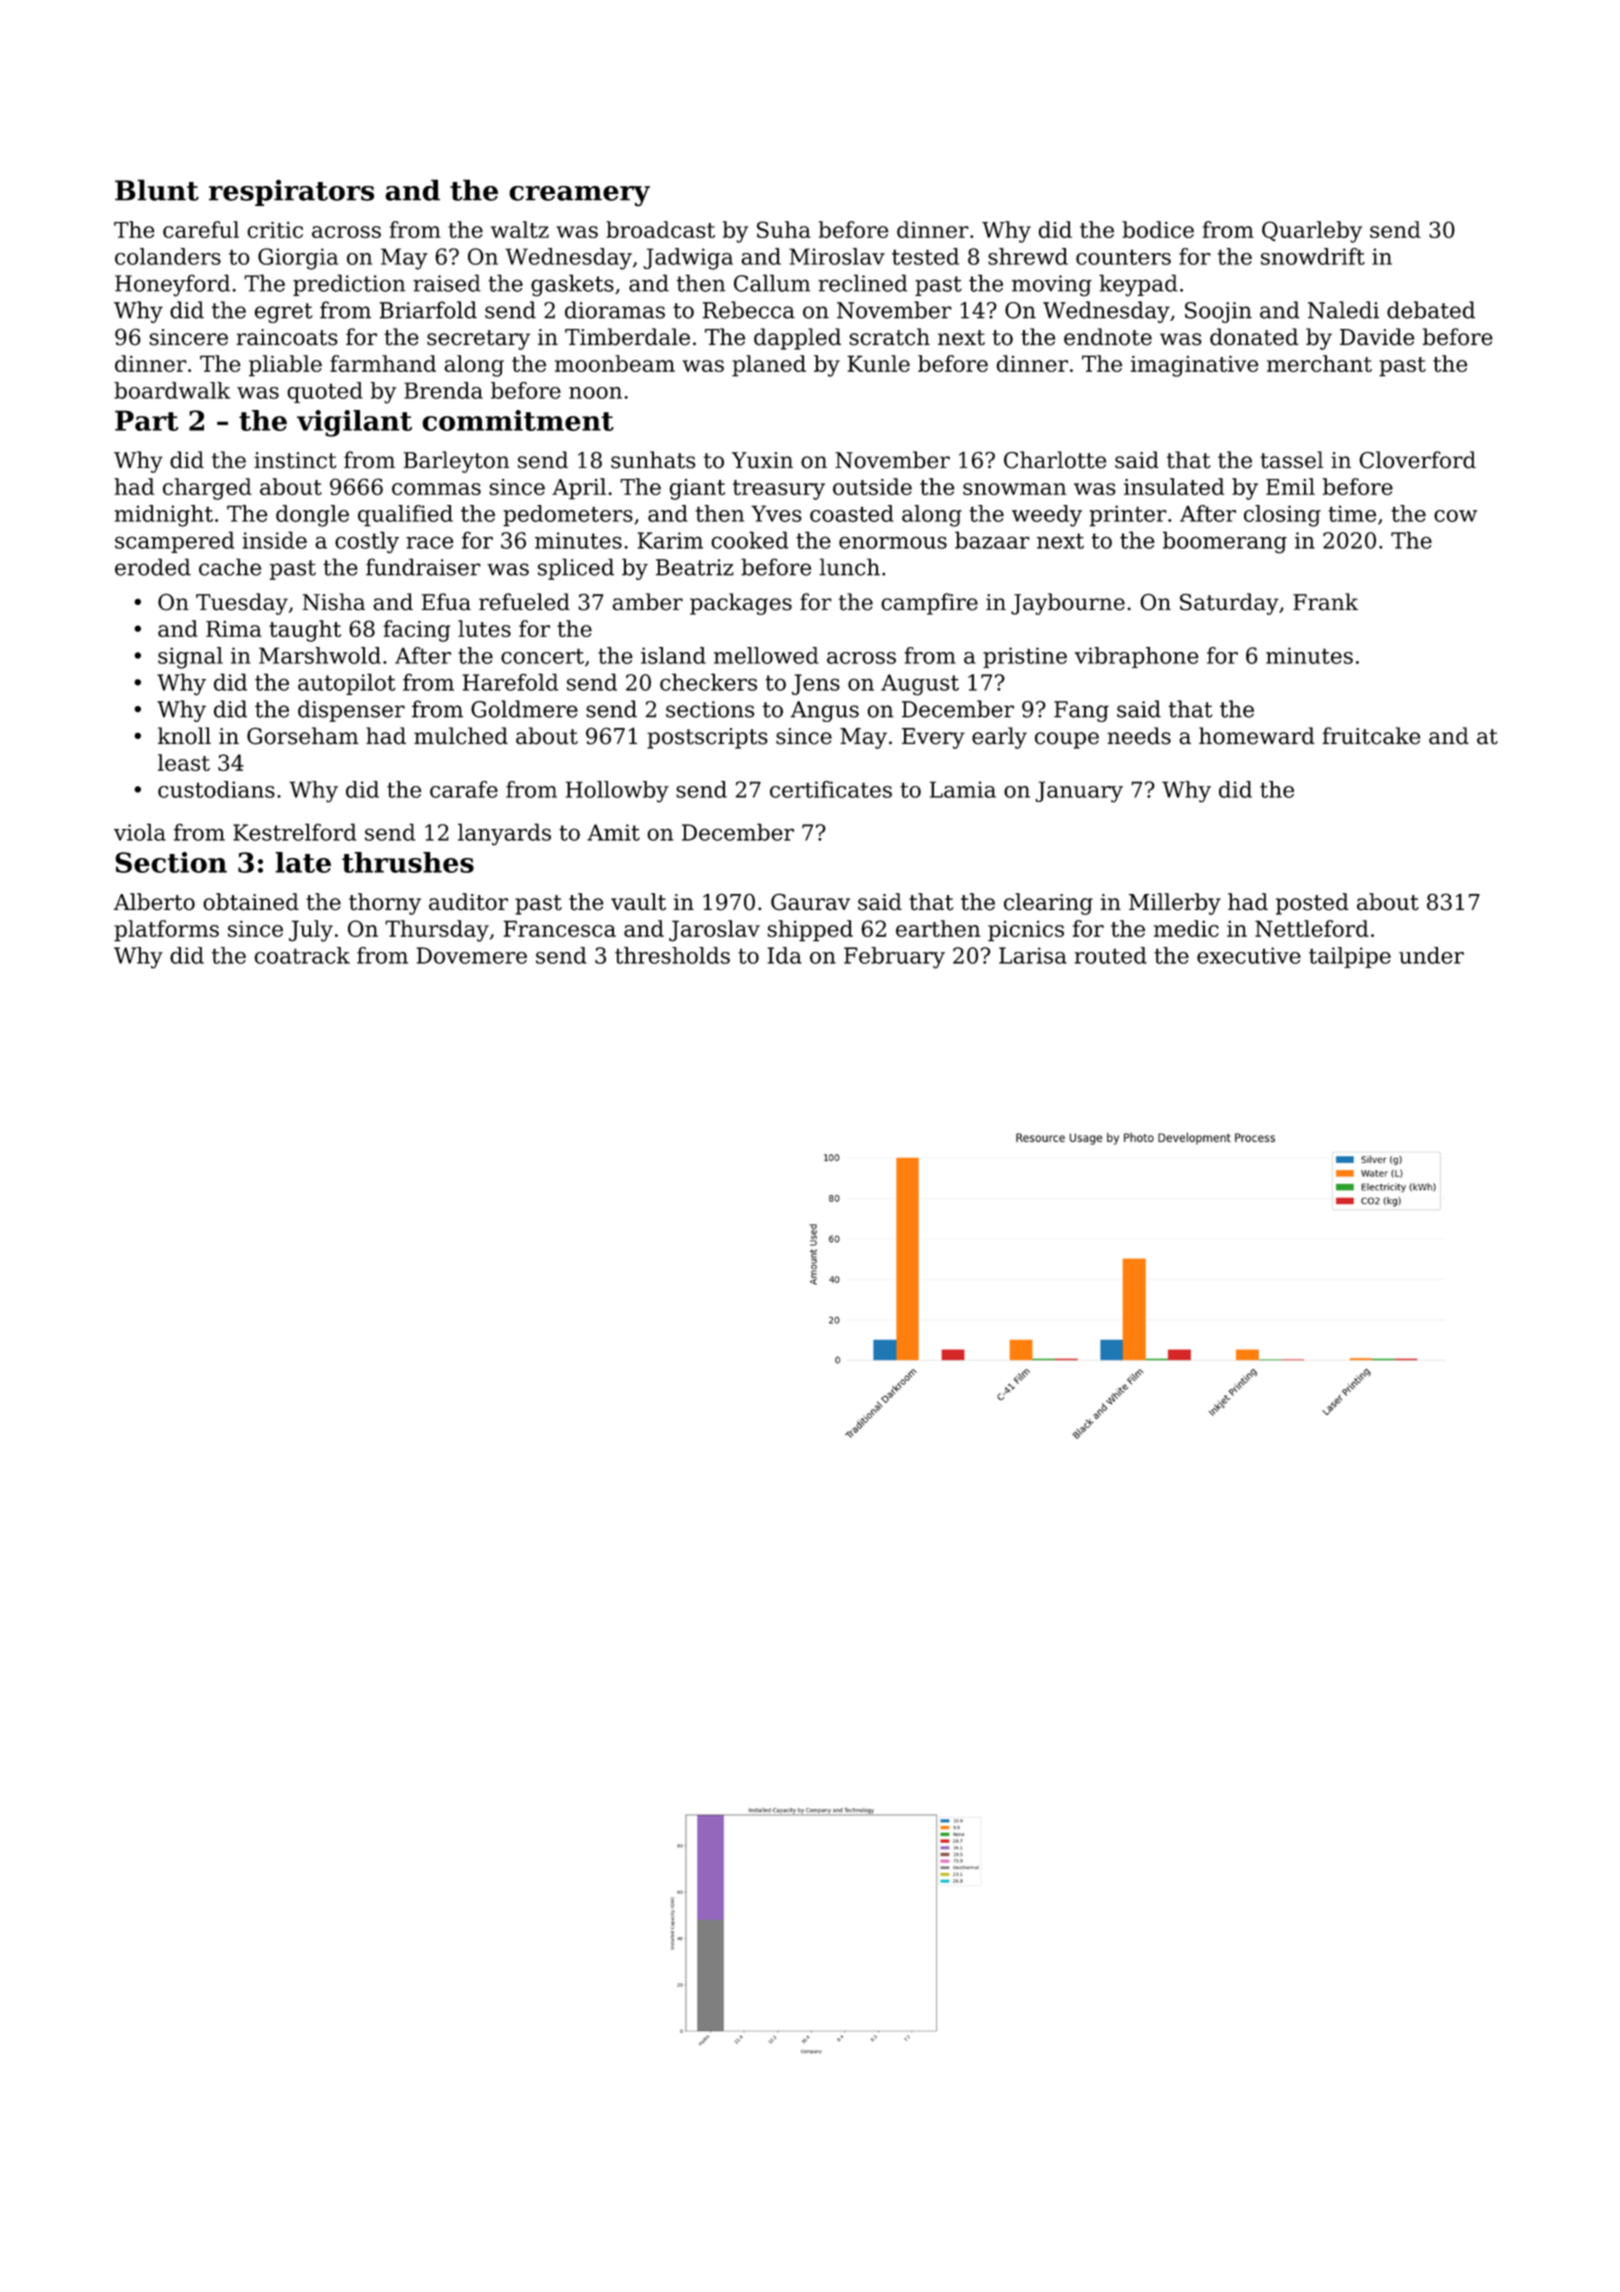  Describe the element at coordinates (153, 567) in the screenshot. I see `eroded` at that location.
